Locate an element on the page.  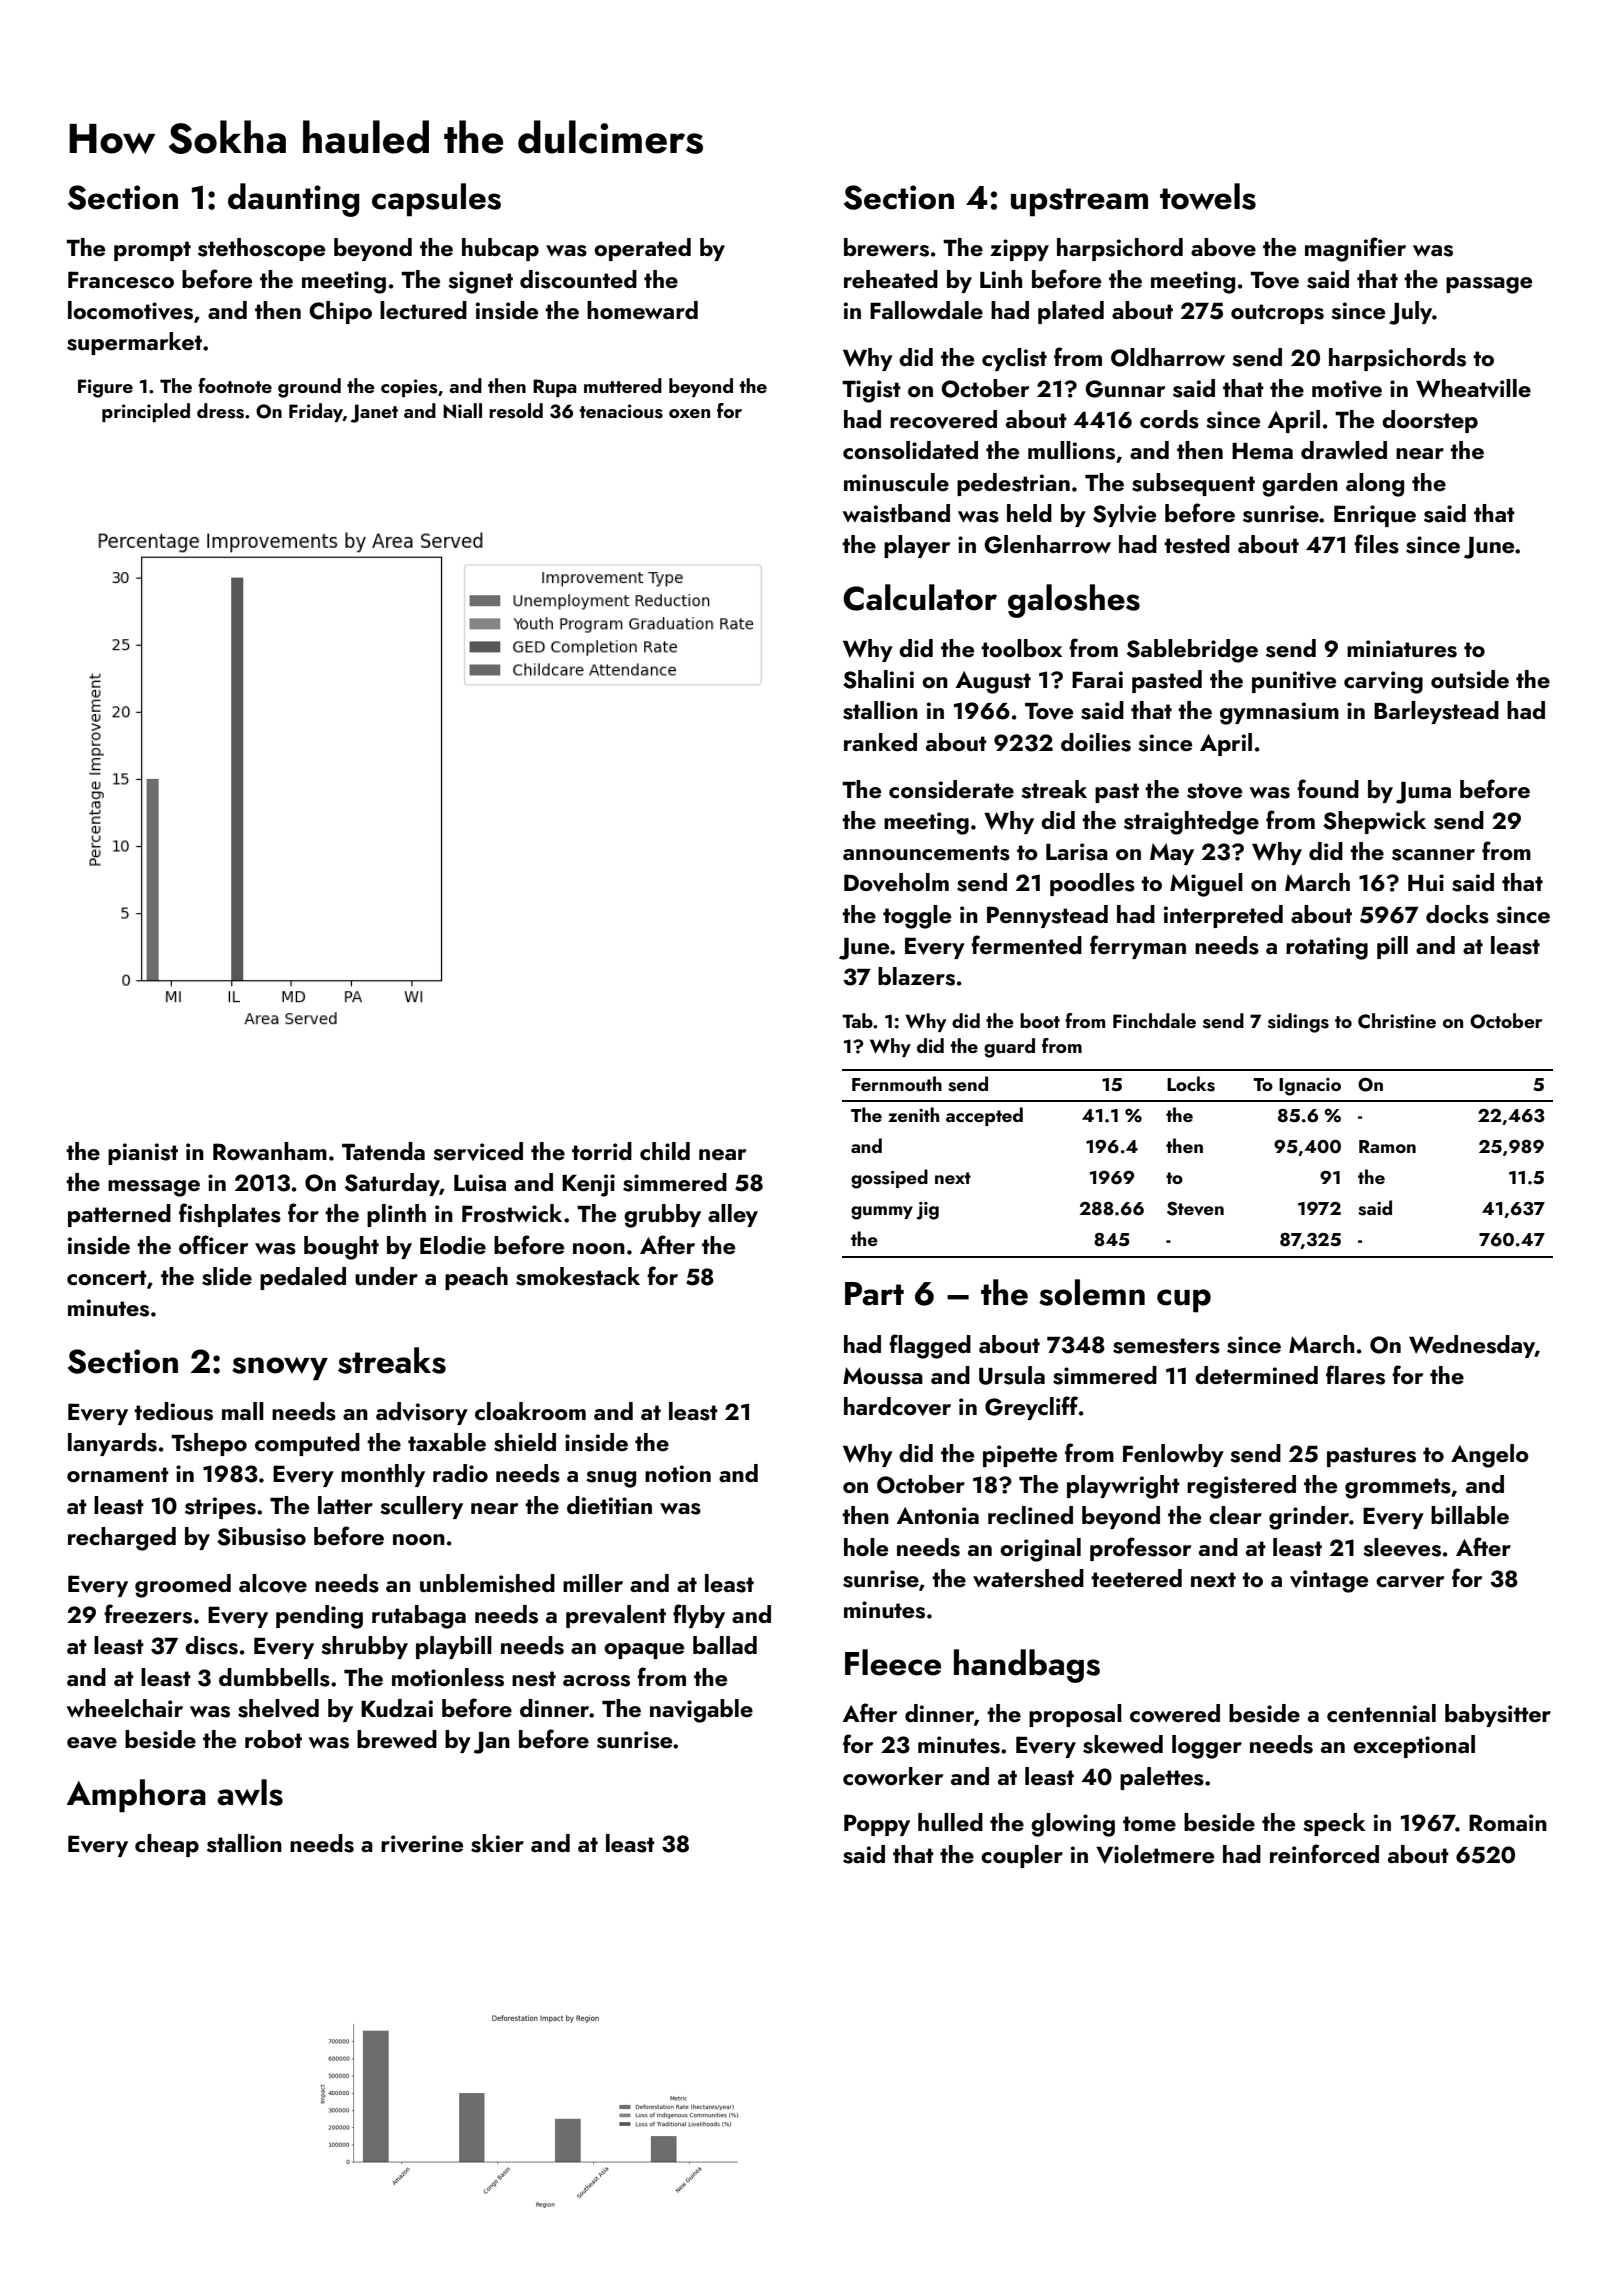
towels is located at coordinates (1208, 196).
